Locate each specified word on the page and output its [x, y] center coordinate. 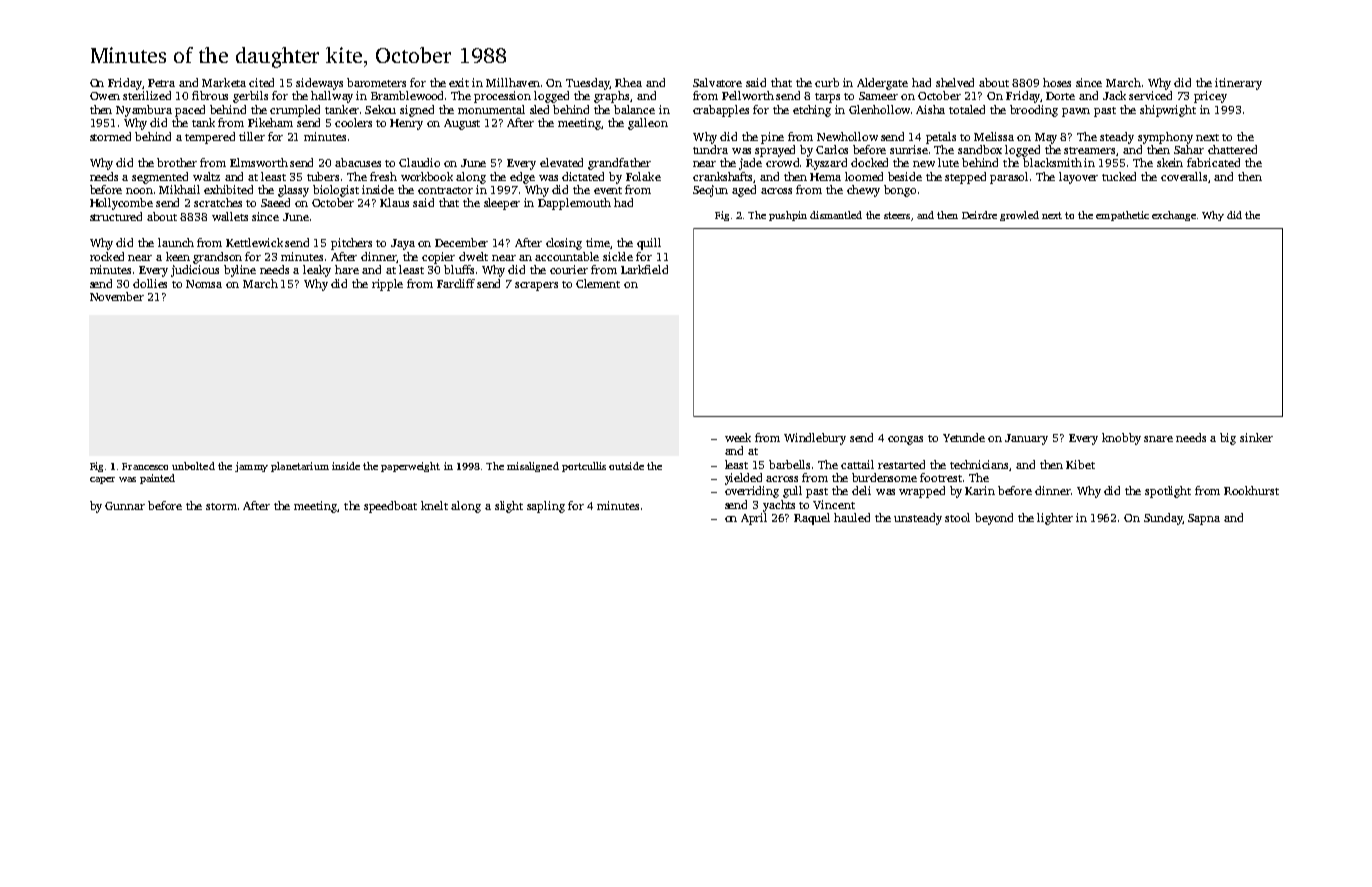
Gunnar [125, 506]
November [117, 296]
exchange [1174, 216]
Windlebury [815, 439]
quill [649, 244]
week [738, 437]
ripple [387, 285]
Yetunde [964, 437]
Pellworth [748, 95]
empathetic [1122, 216]
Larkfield [644, 269]
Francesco [145, 466]
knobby [1121, 439]
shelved [955, 82]
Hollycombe [121, 204]
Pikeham [270, 122]
